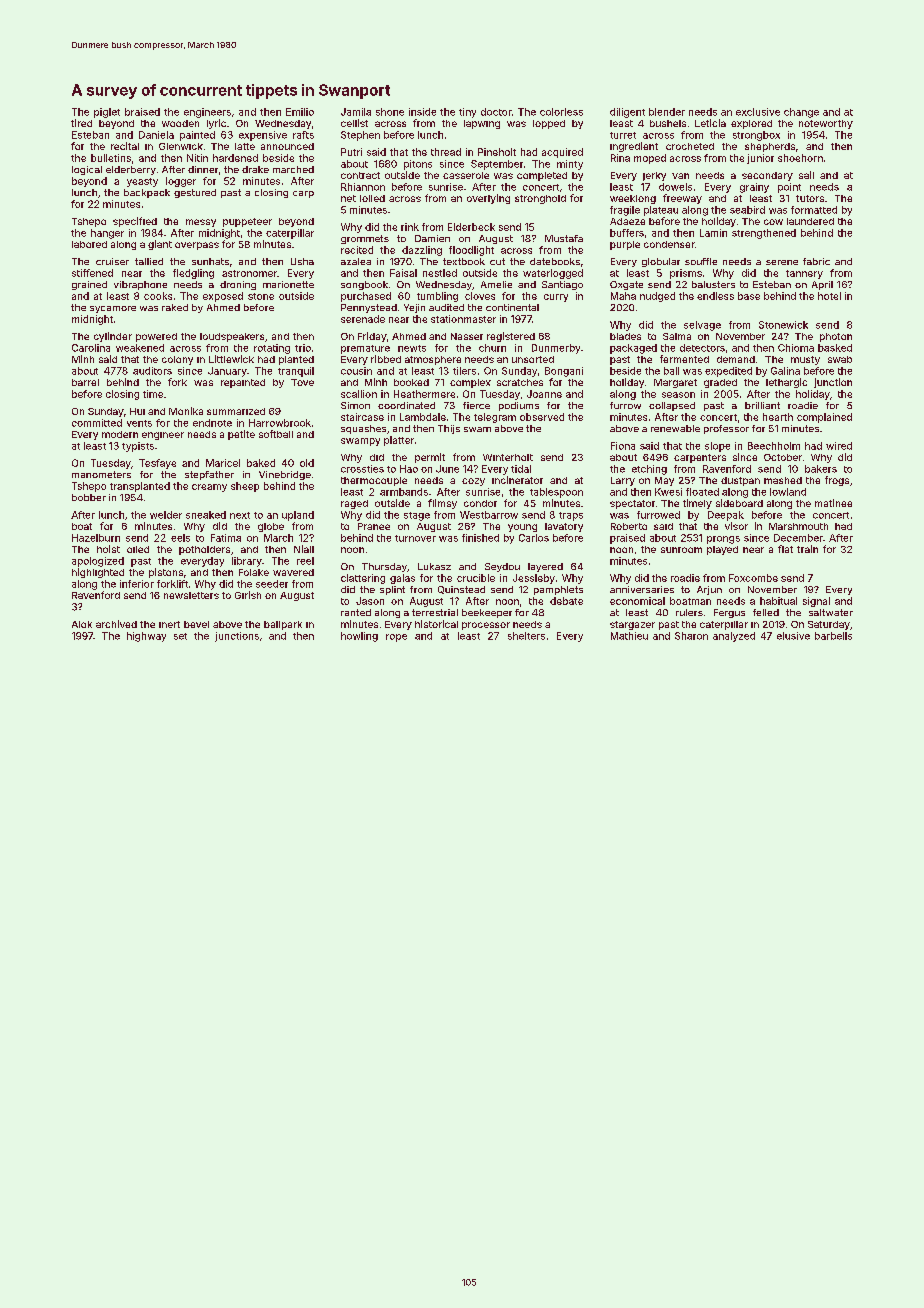  I want to click on Friday, so click(372, 337).
